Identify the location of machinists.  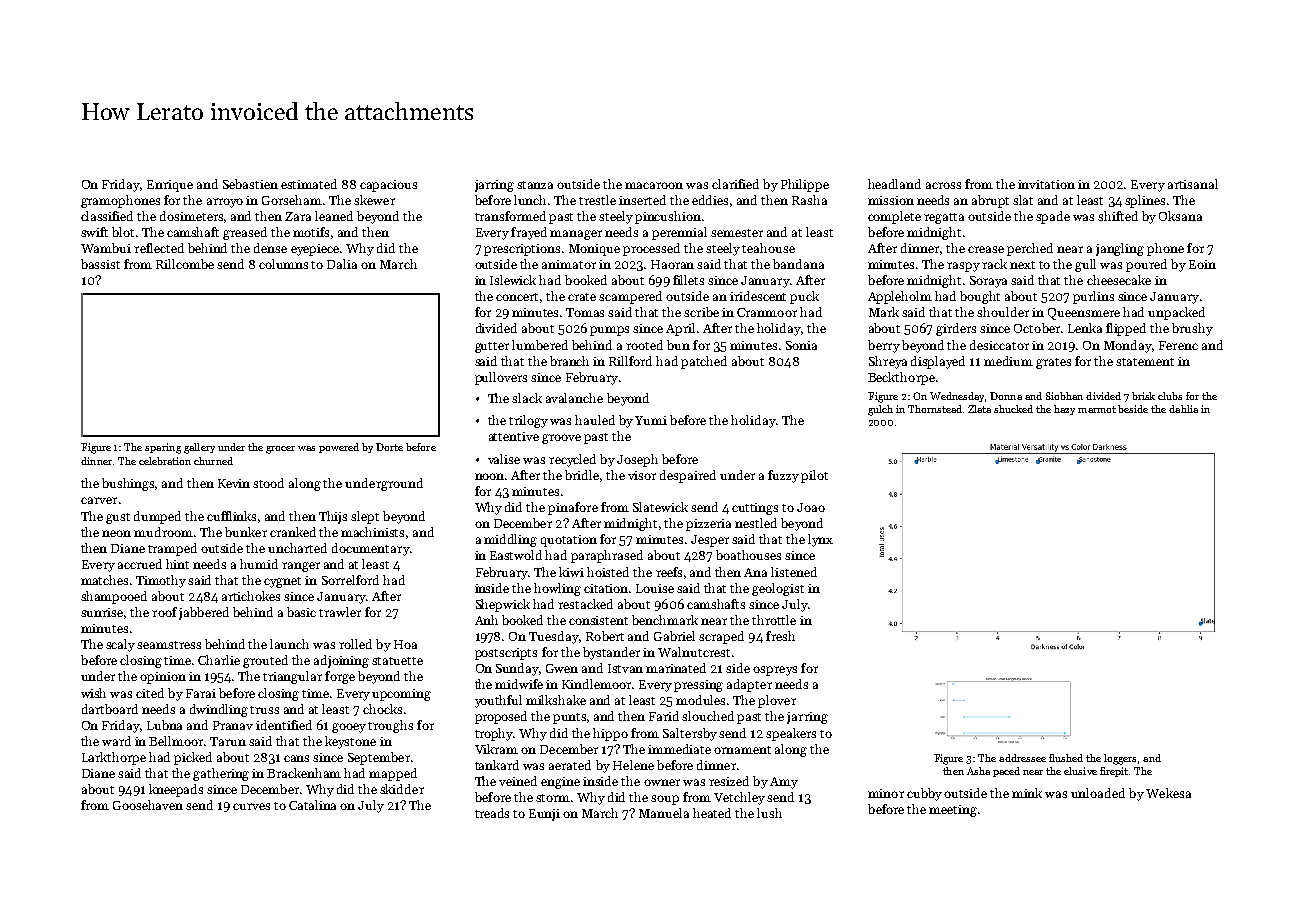
(372, 532).
